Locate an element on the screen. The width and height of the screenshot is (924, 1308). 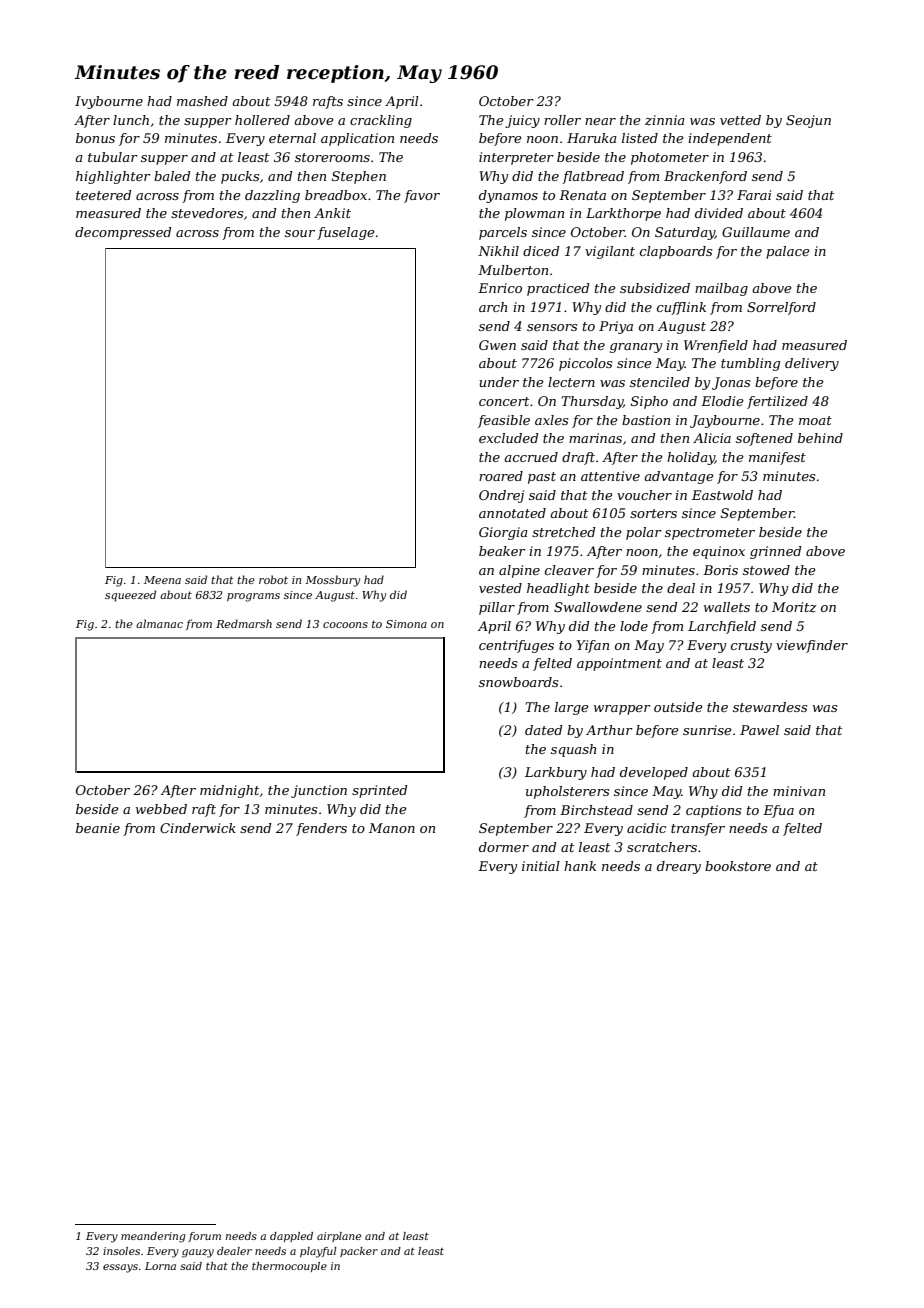
dreary is located at coordinates (679, 867).
